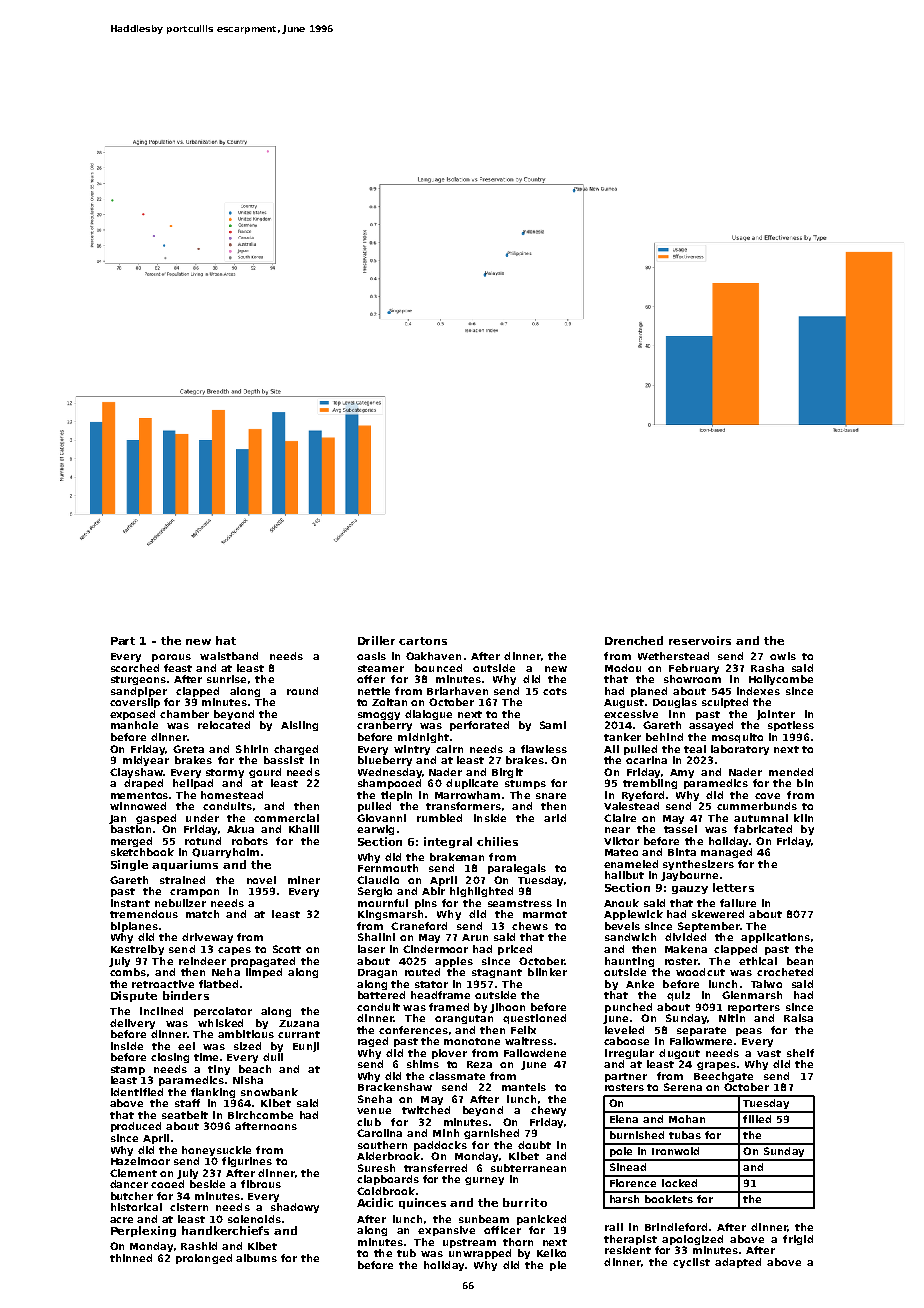 The image size is (924, 1308). Describe the element at coordinates (121, 1220) in the image. I see `acre` at that location.
